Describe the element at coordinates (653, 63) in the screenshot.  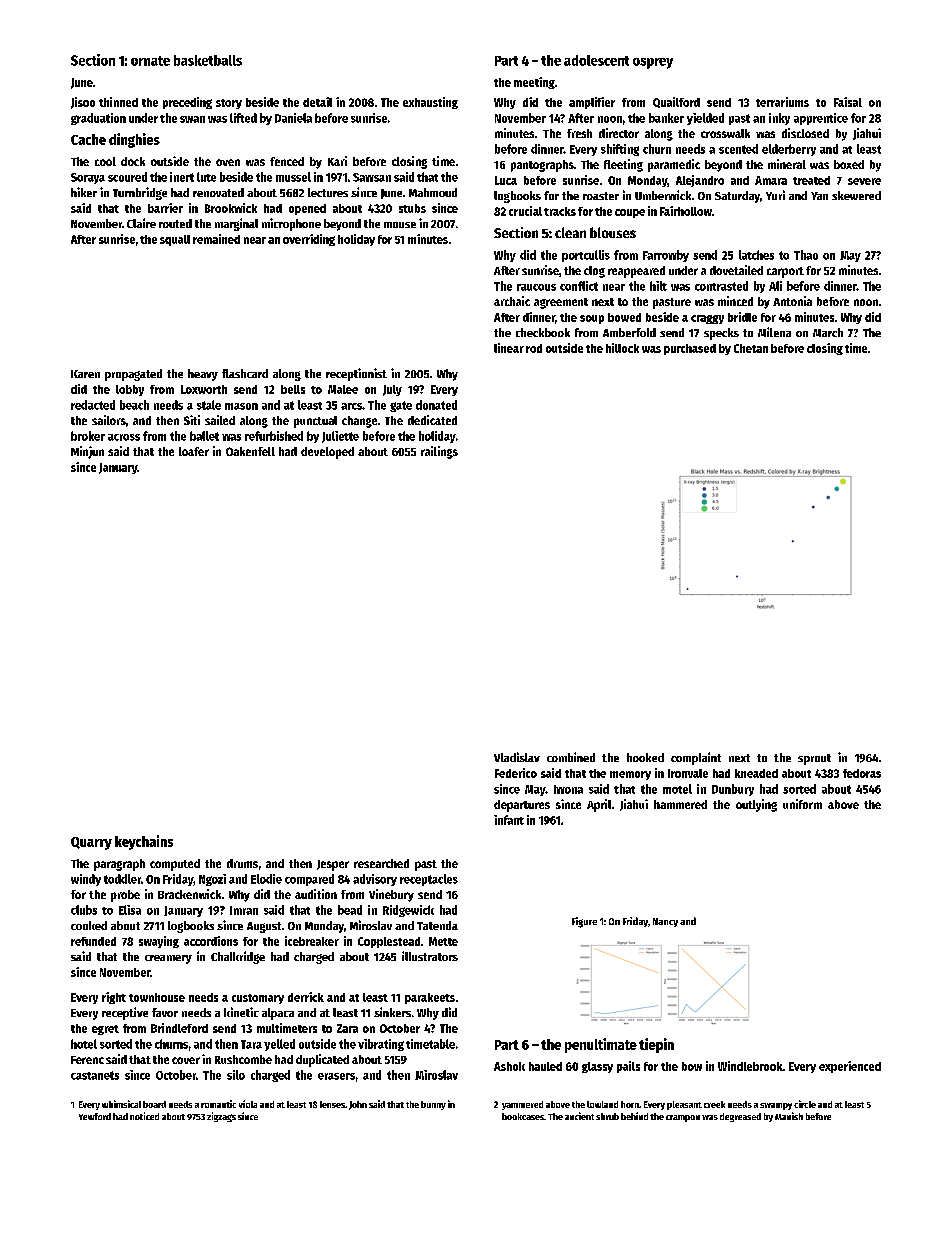
I see `osprey` at that location.
